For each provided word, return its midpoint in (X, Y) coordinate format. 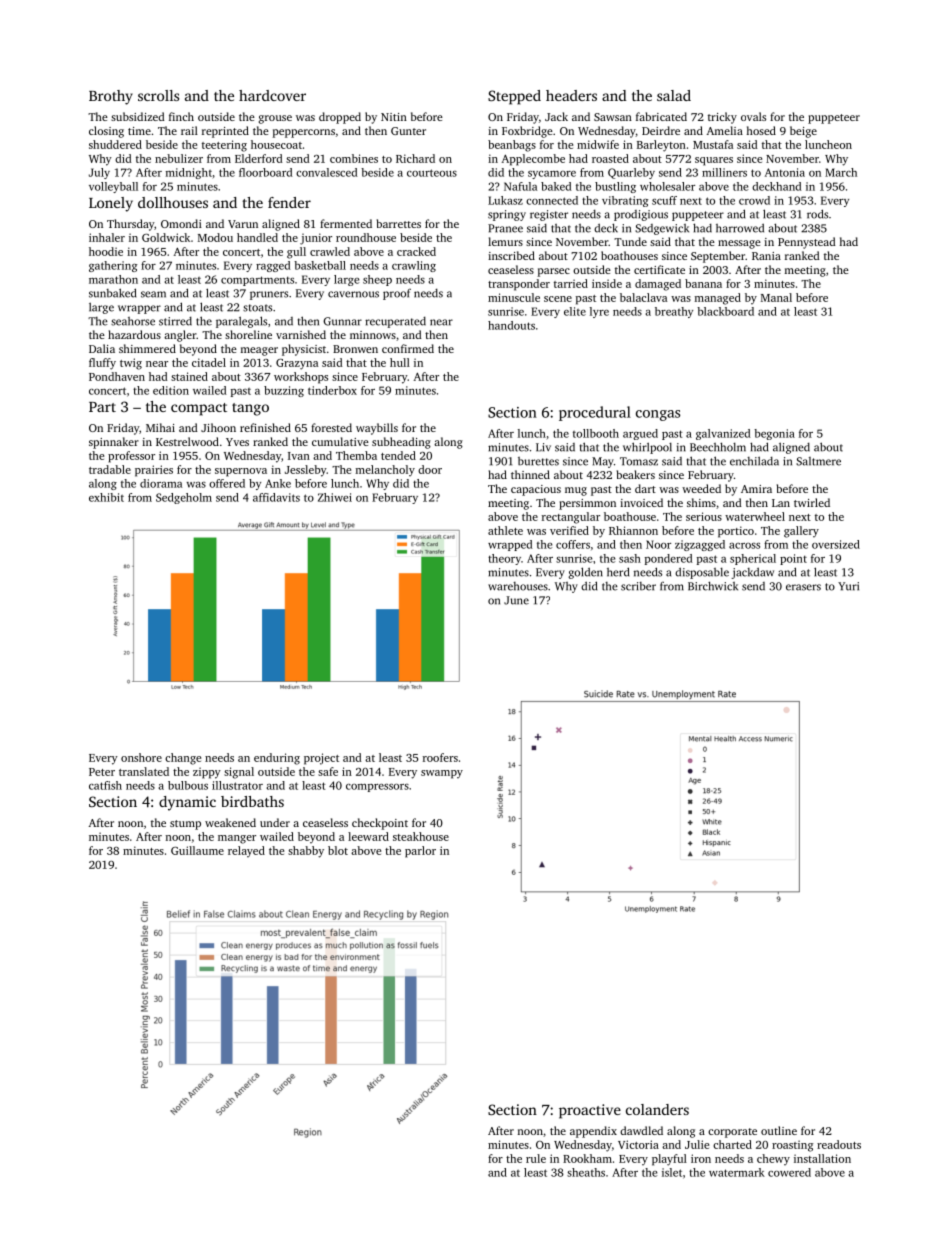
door (430, 469)
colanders (657, 1109)
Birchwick (713, 586)
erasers (803, 587)
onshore (141, 757)
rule (536, 1158)
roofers (440, 757)
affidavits (276, 497)
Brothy (111, 97)
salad (674, 95)
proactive (590, 1111)
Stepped (514, 97)
